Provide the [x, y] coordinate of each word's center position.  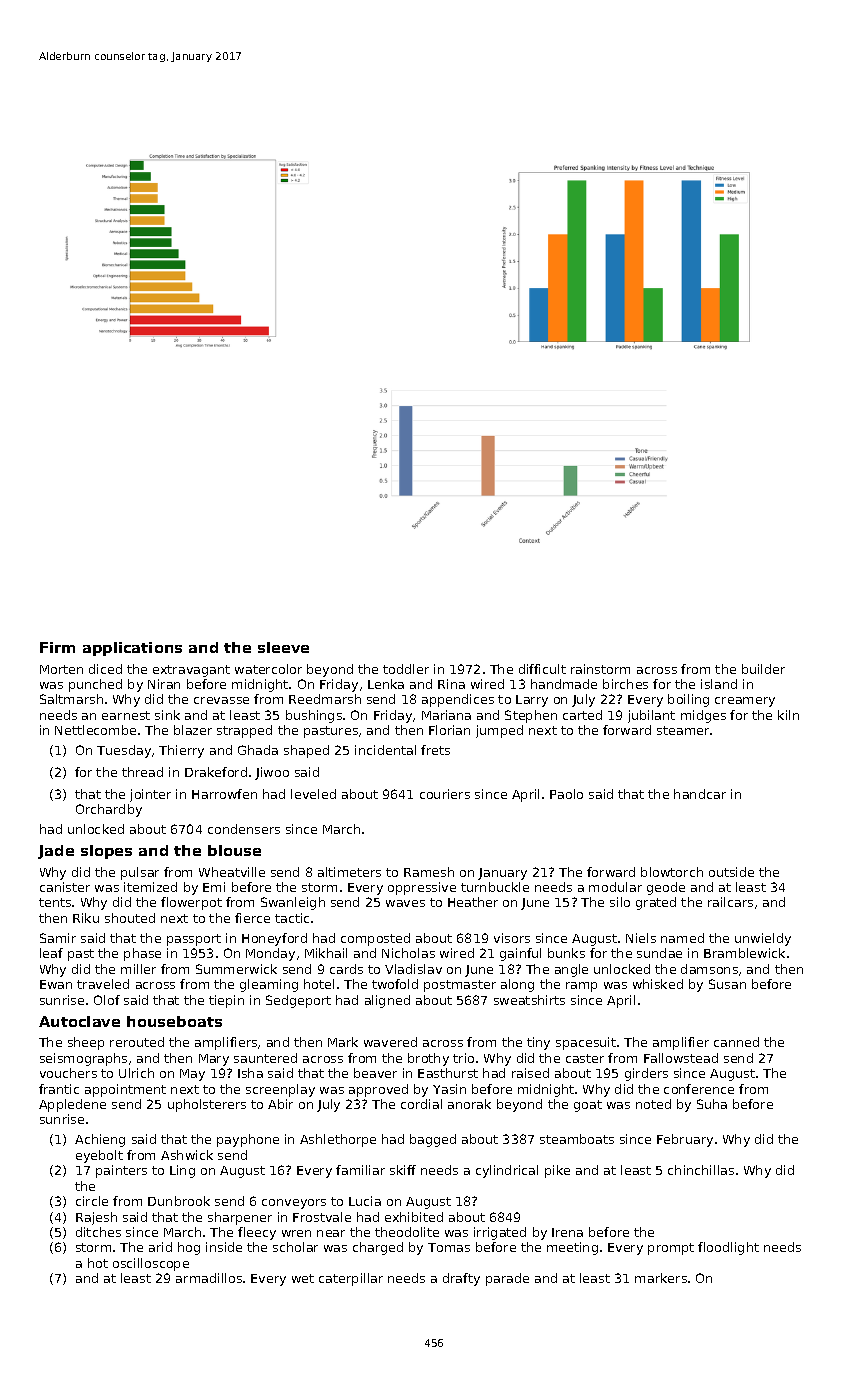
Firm [57, 647]
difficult [542, 669]
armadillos [209, 1278]
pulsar [140, 873]
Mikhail [326, 953]
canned [736, 1042]
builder [763, 669]
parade [507, 1279]
